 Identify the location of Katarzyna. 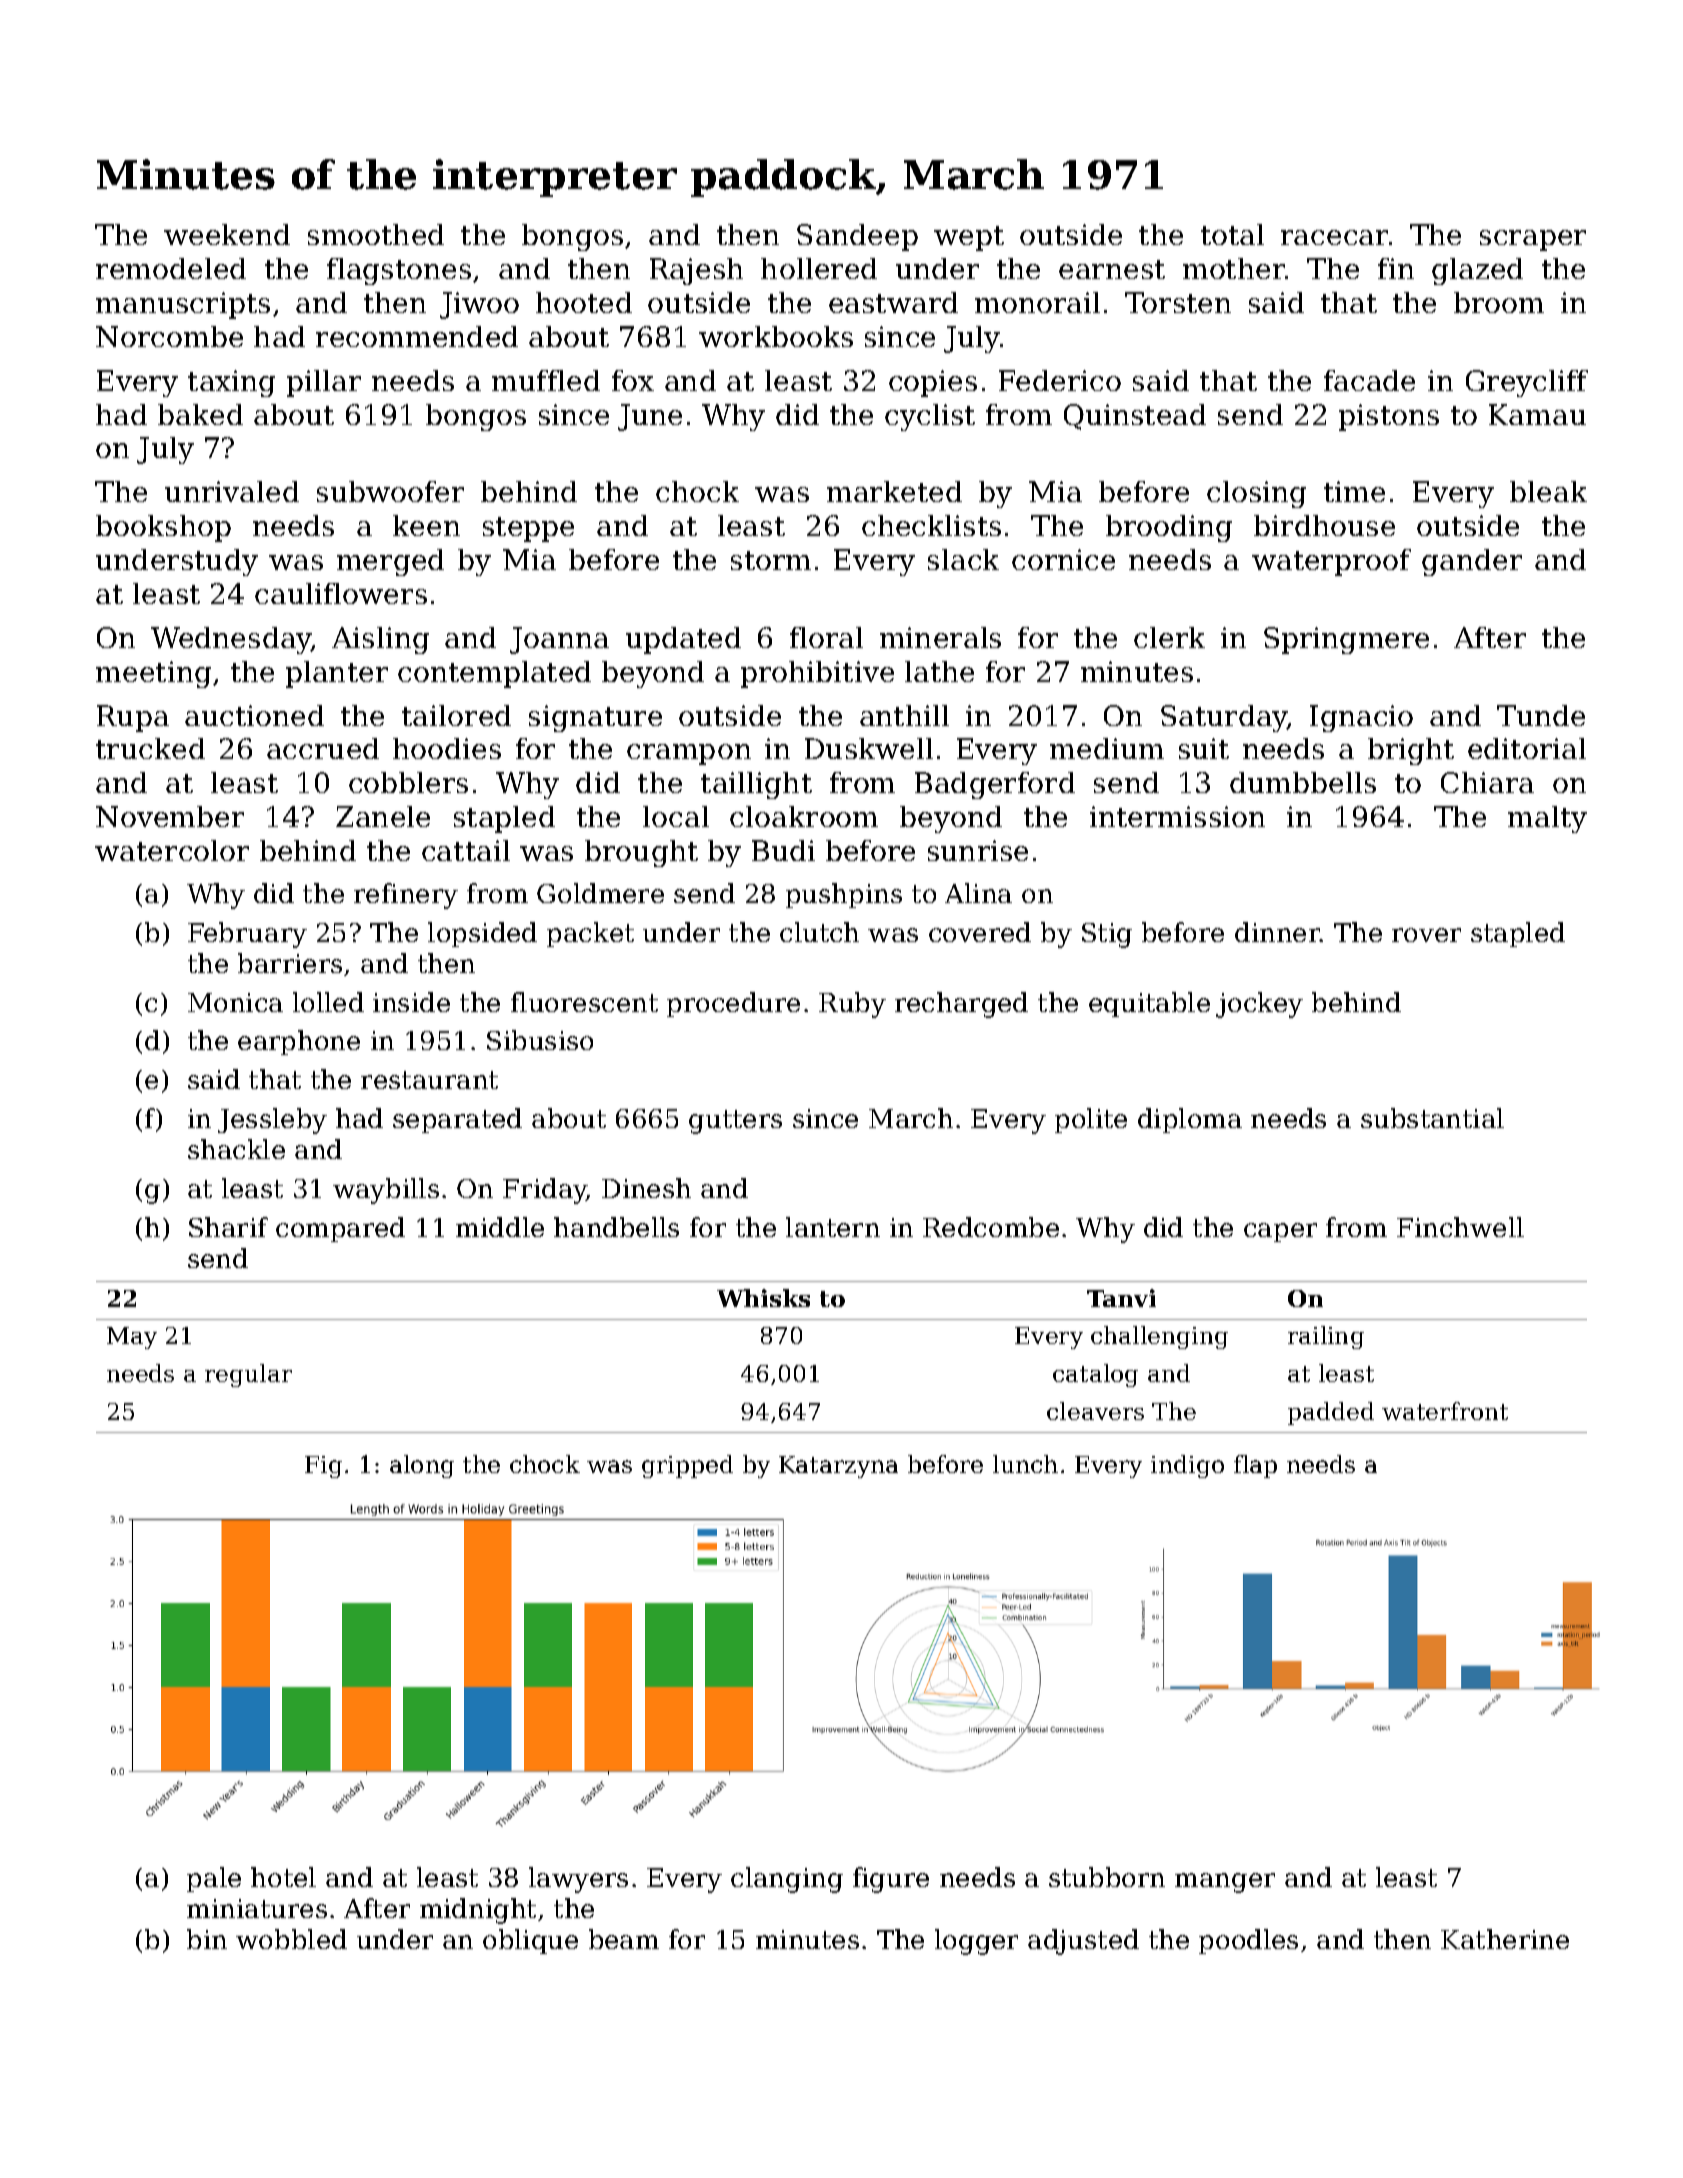
(838, 1467).
